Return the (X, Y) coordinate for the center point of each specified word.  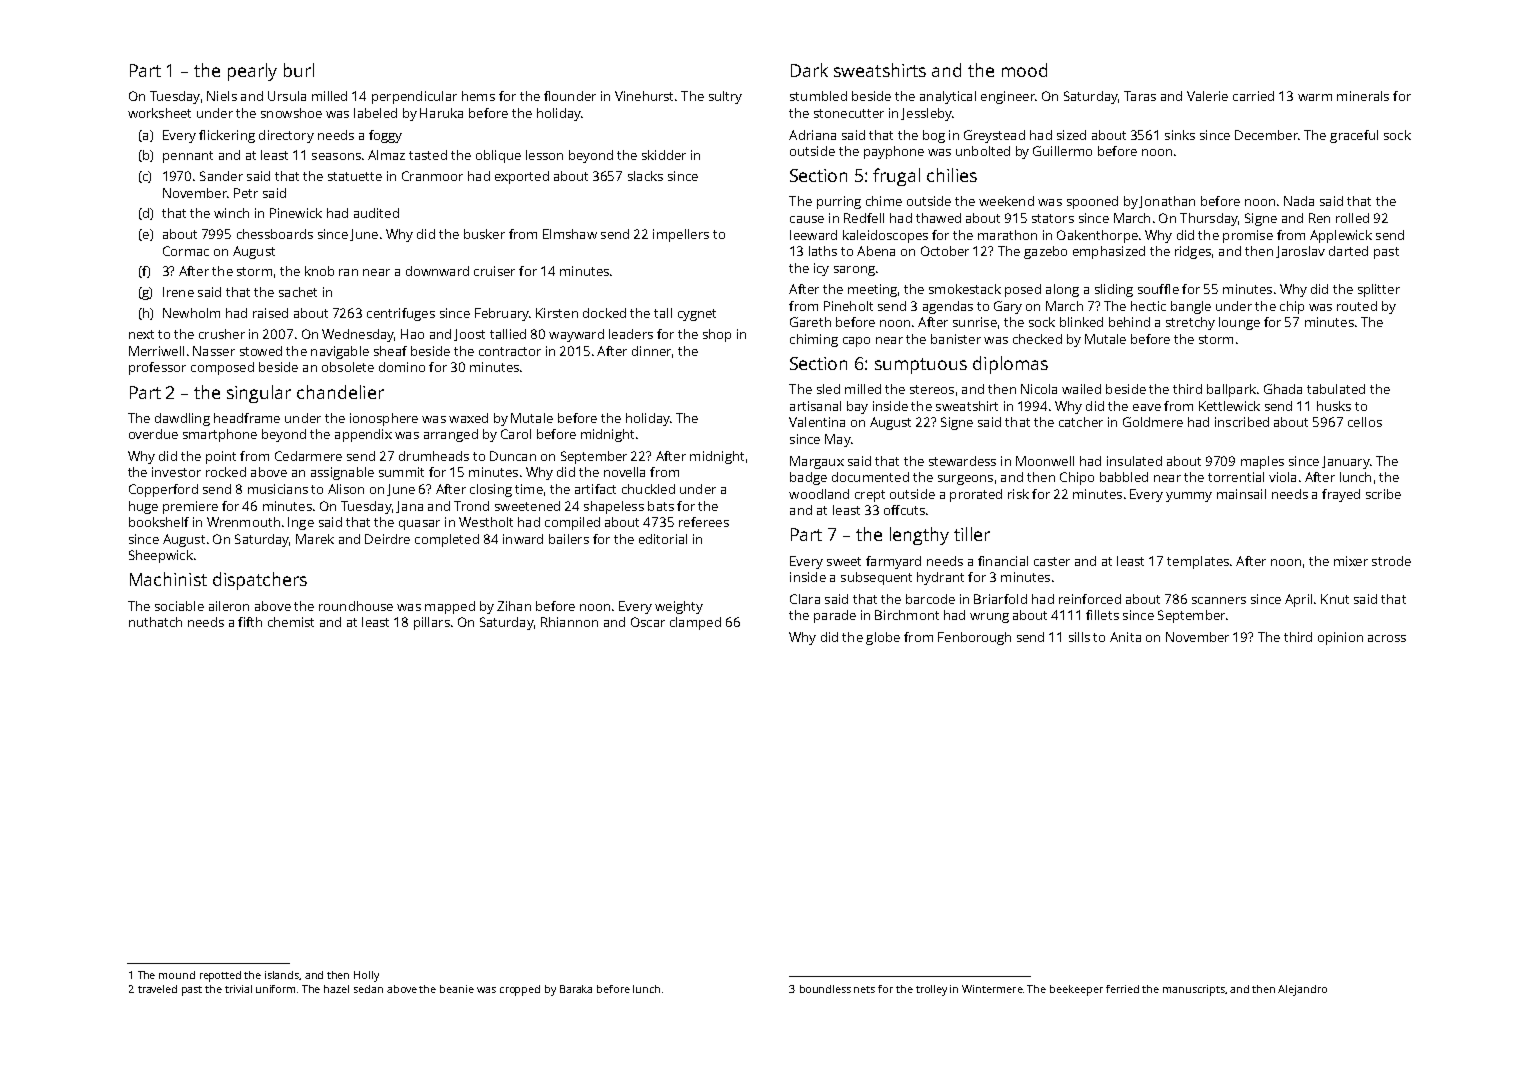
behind (1129, 322)
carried (1253, 96)
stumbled (818, 96)
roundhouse (356, 606)
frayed (1341, 495)
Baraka (576, 989)
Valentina (817, 422)
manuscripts (1194, 990)
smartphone (220, 435)
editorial (663, 539)
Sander (221, 176)
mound (177, 975)
